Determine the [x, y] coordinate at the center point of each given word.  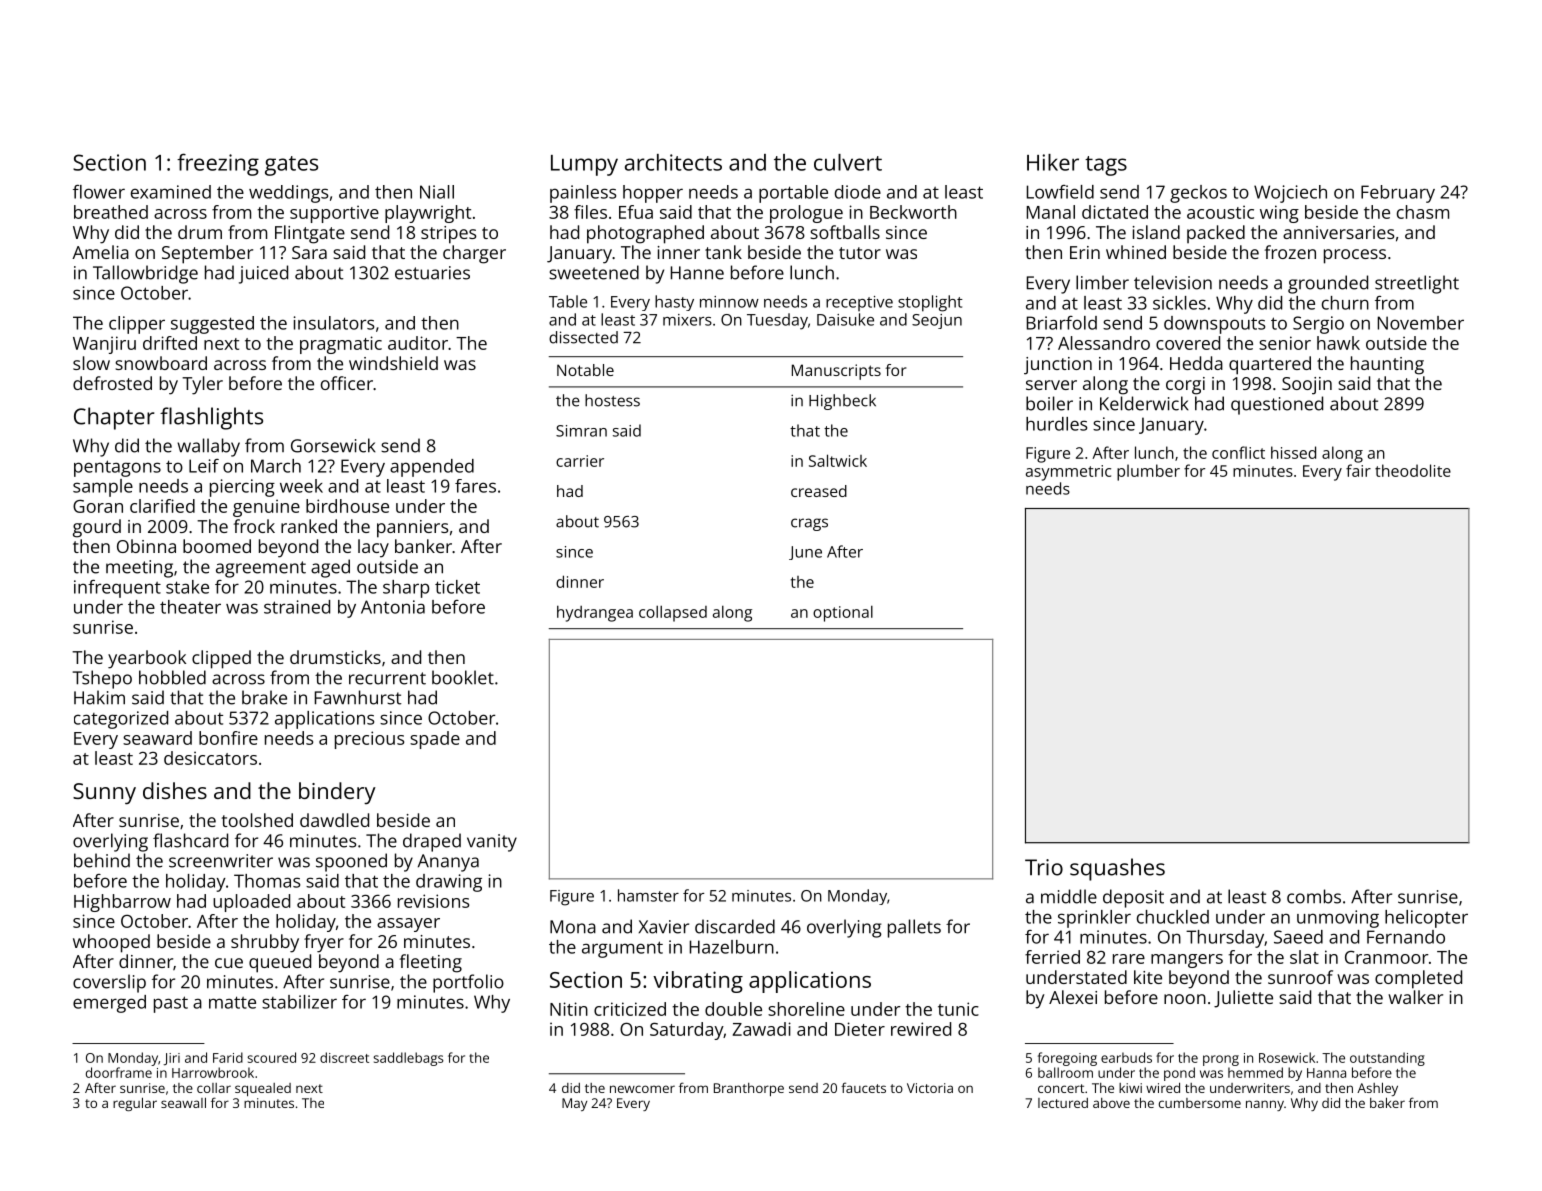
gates [291, 166]
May [574, 1104]
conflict [1238, 452]
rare [1129, 959]
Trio [1044, 867]
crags [809, 524]
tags [1106, 166]
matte [232, 1002]
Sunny [104, 794]
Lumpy [584, 165]
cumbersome [1200, 1103]
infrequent [117, 589]
